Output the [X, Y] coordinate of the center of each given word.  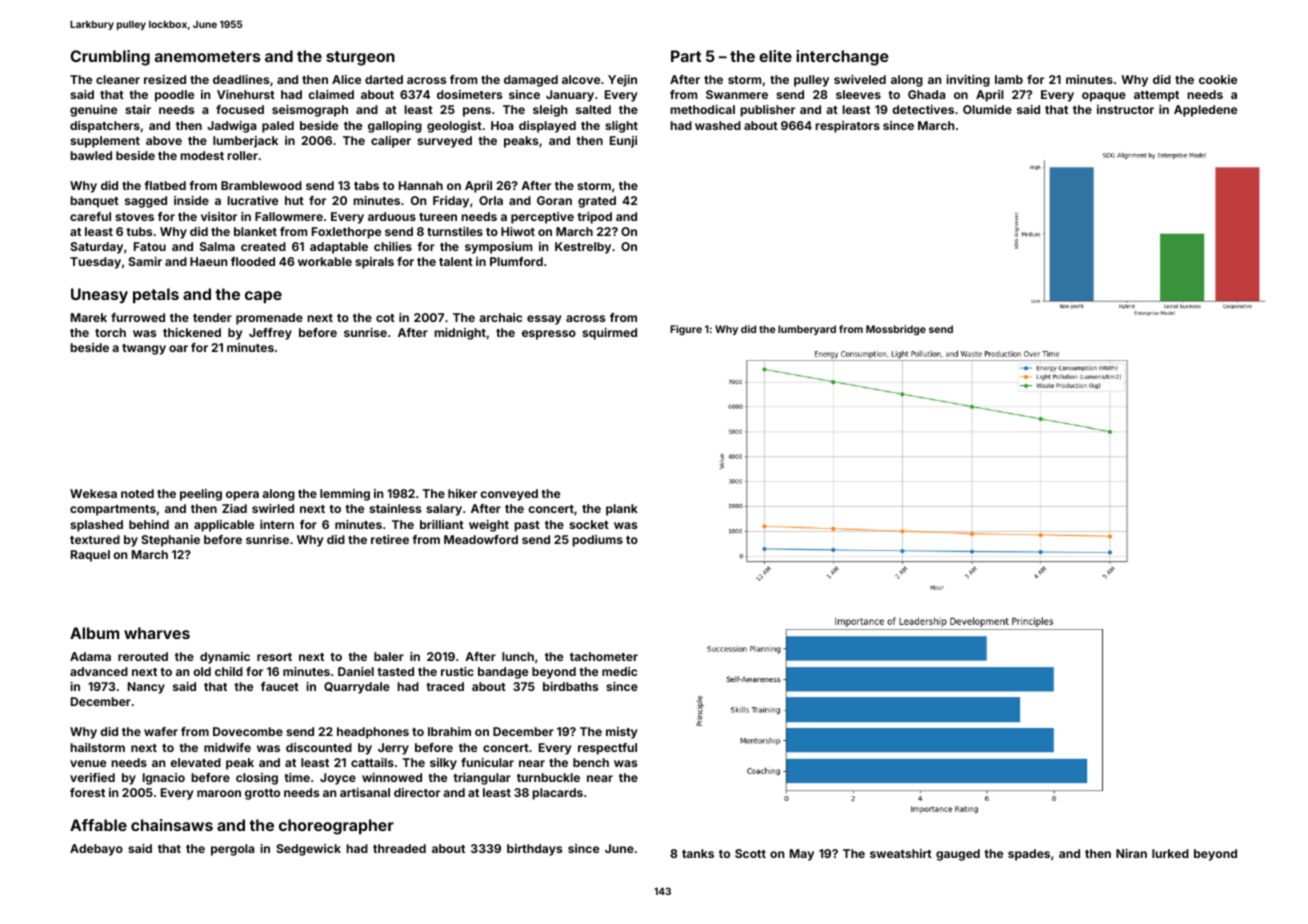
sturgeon [360, 58]
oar [178, 348]
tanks [698, 853]
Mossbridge [896, 330]
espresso [549, 335]
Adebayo [96, 850]
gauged [958, 855]
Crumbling [110, 58]
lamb [1009, 79]
